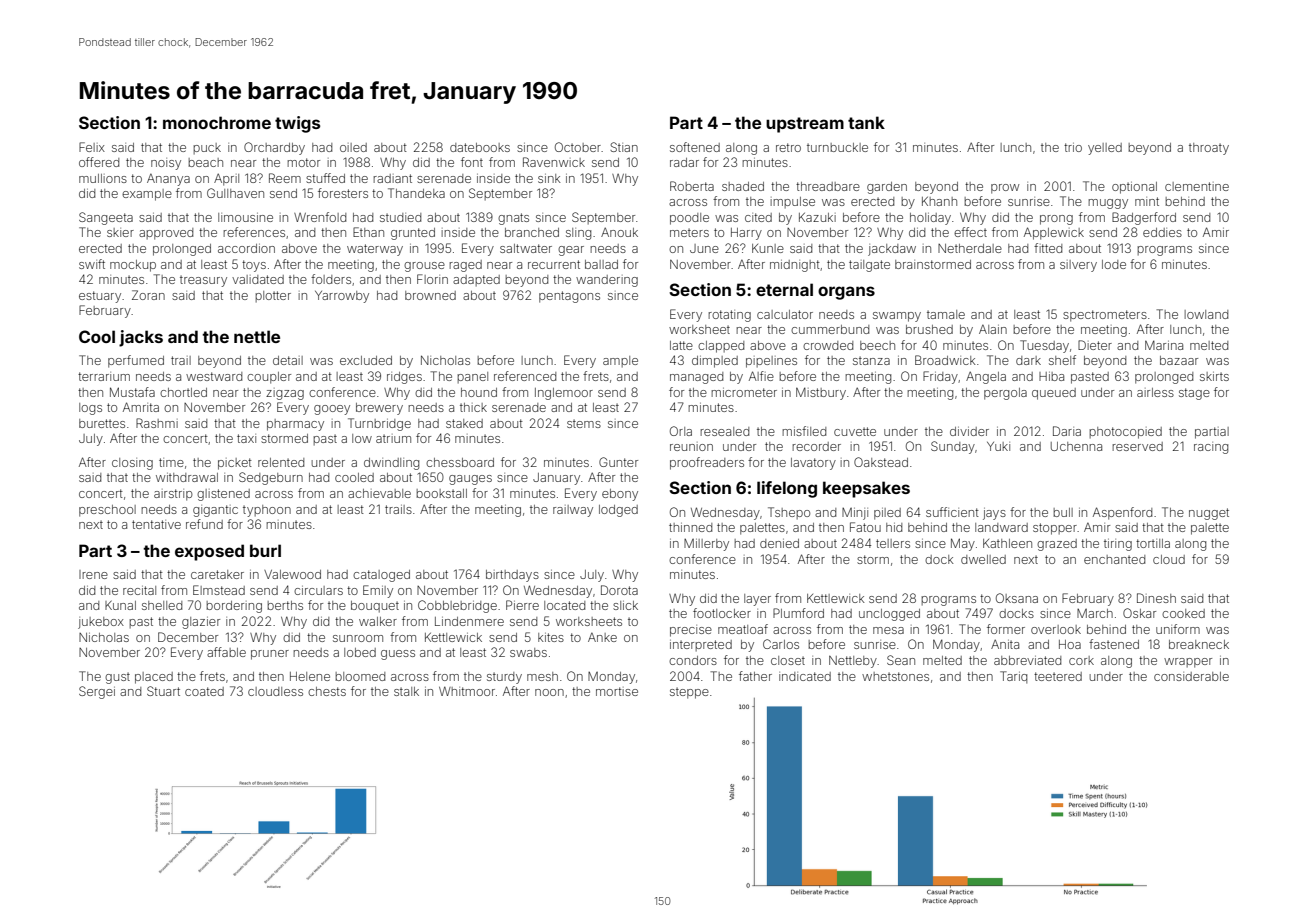 This screenshot has width=1308, height=924. I want to click on recorder, so click(816, 446).
